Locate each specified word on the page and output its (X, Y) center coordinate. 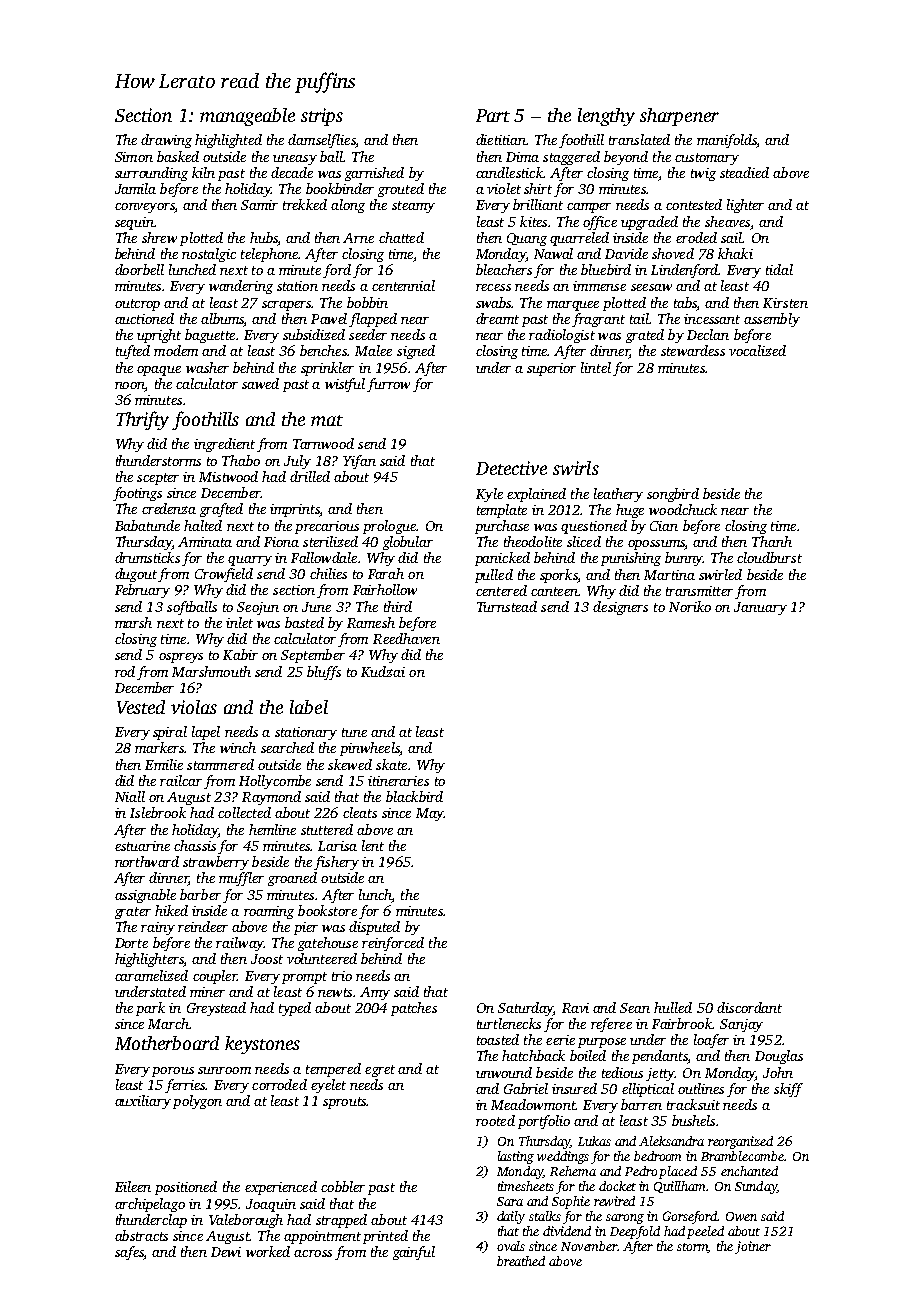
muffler (241, 879)
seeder (368, 334)
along (348, 206)
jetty (660, 1074)
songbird (673, 495)
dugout (136, 575)
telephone (269, 255)
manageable (247, 117)
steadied (744, 172)
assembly (772, 320)
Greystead (216, 1009)
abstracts (141, 1235)
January (760, 608)
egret (380, 1071)
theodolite (533, 541)
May (429, 814)
